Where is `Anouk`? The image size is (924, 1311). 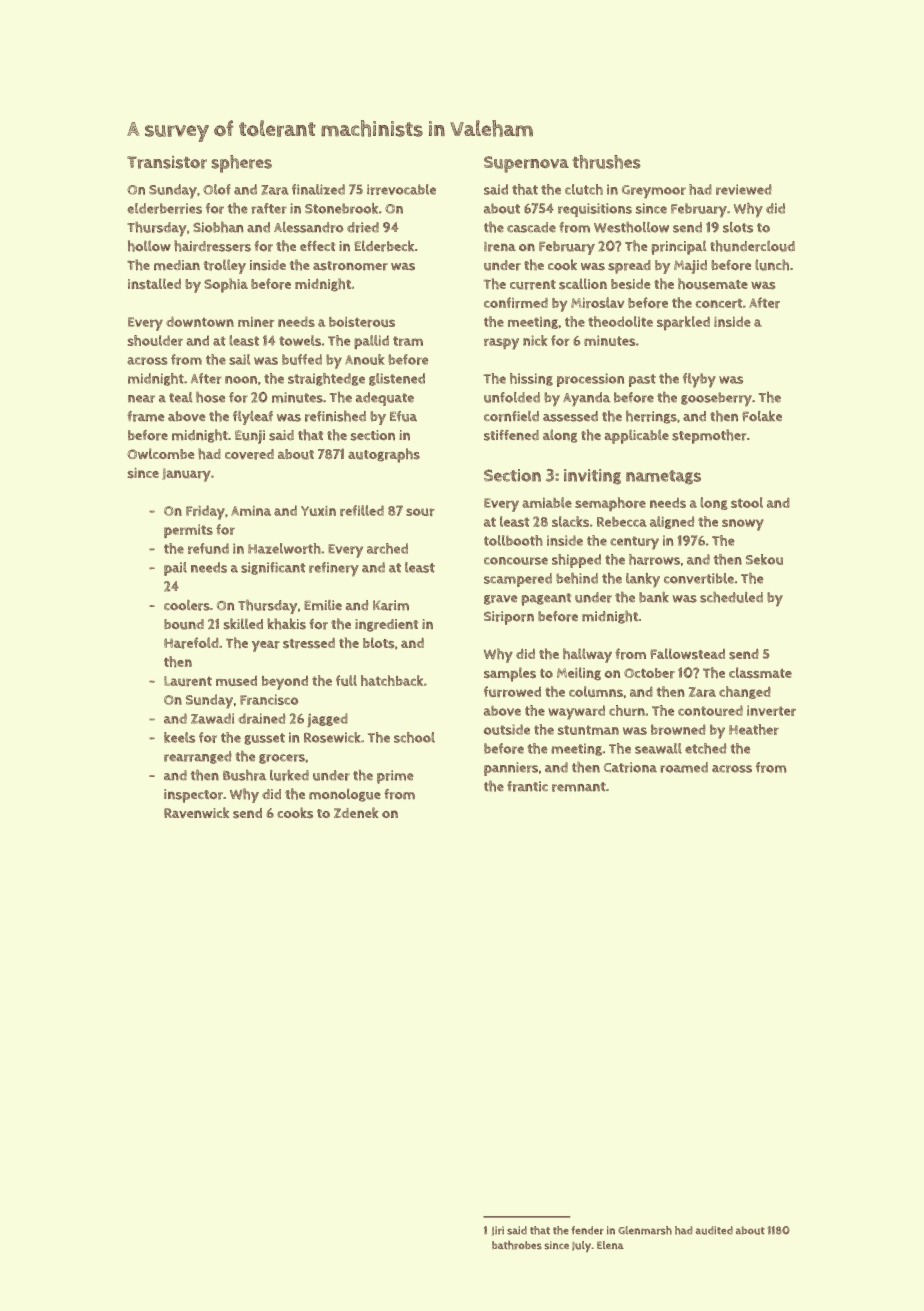 Anouk is located at coordinates (365, 359).
